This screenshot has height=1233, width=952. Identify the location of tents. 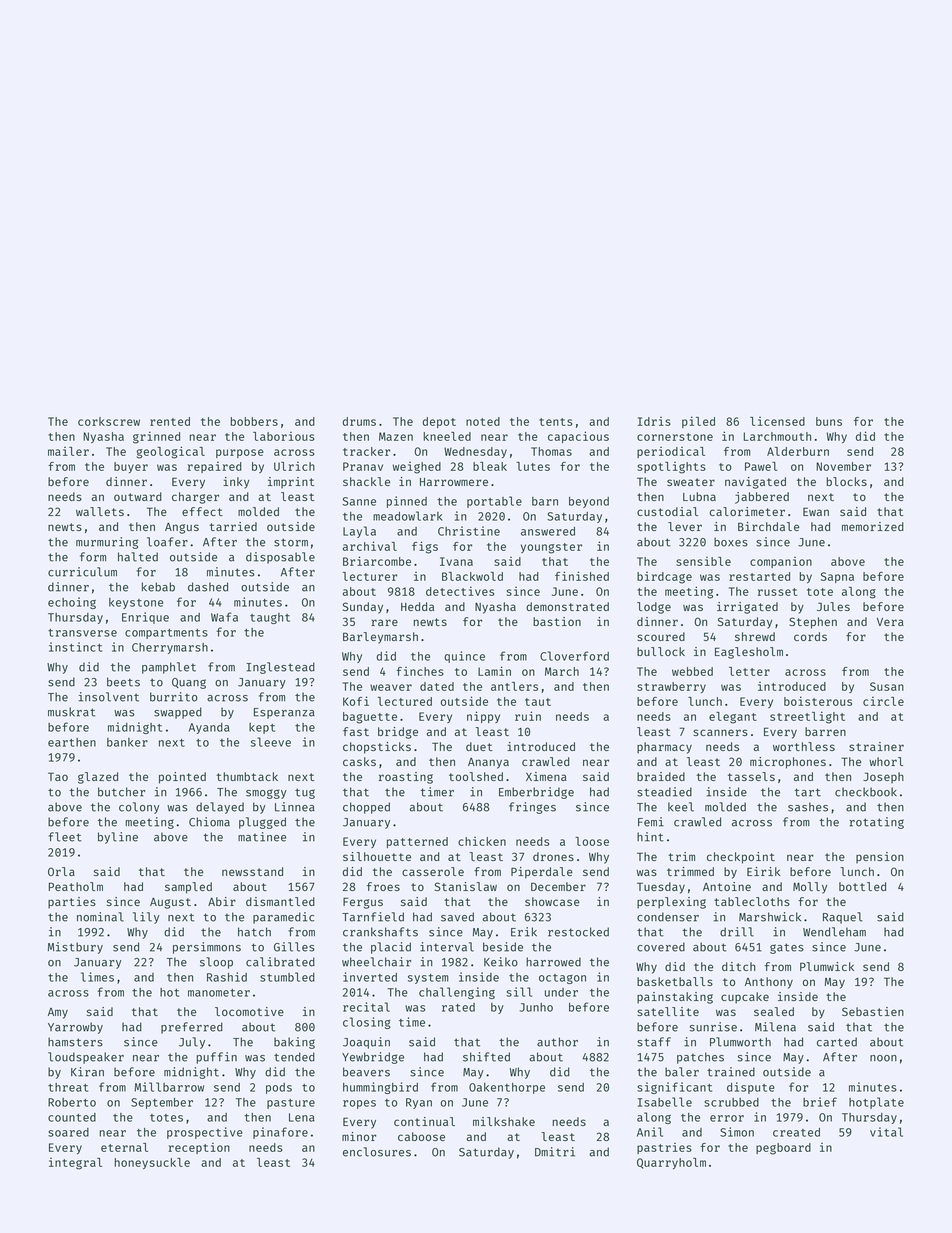
(555, 422).
